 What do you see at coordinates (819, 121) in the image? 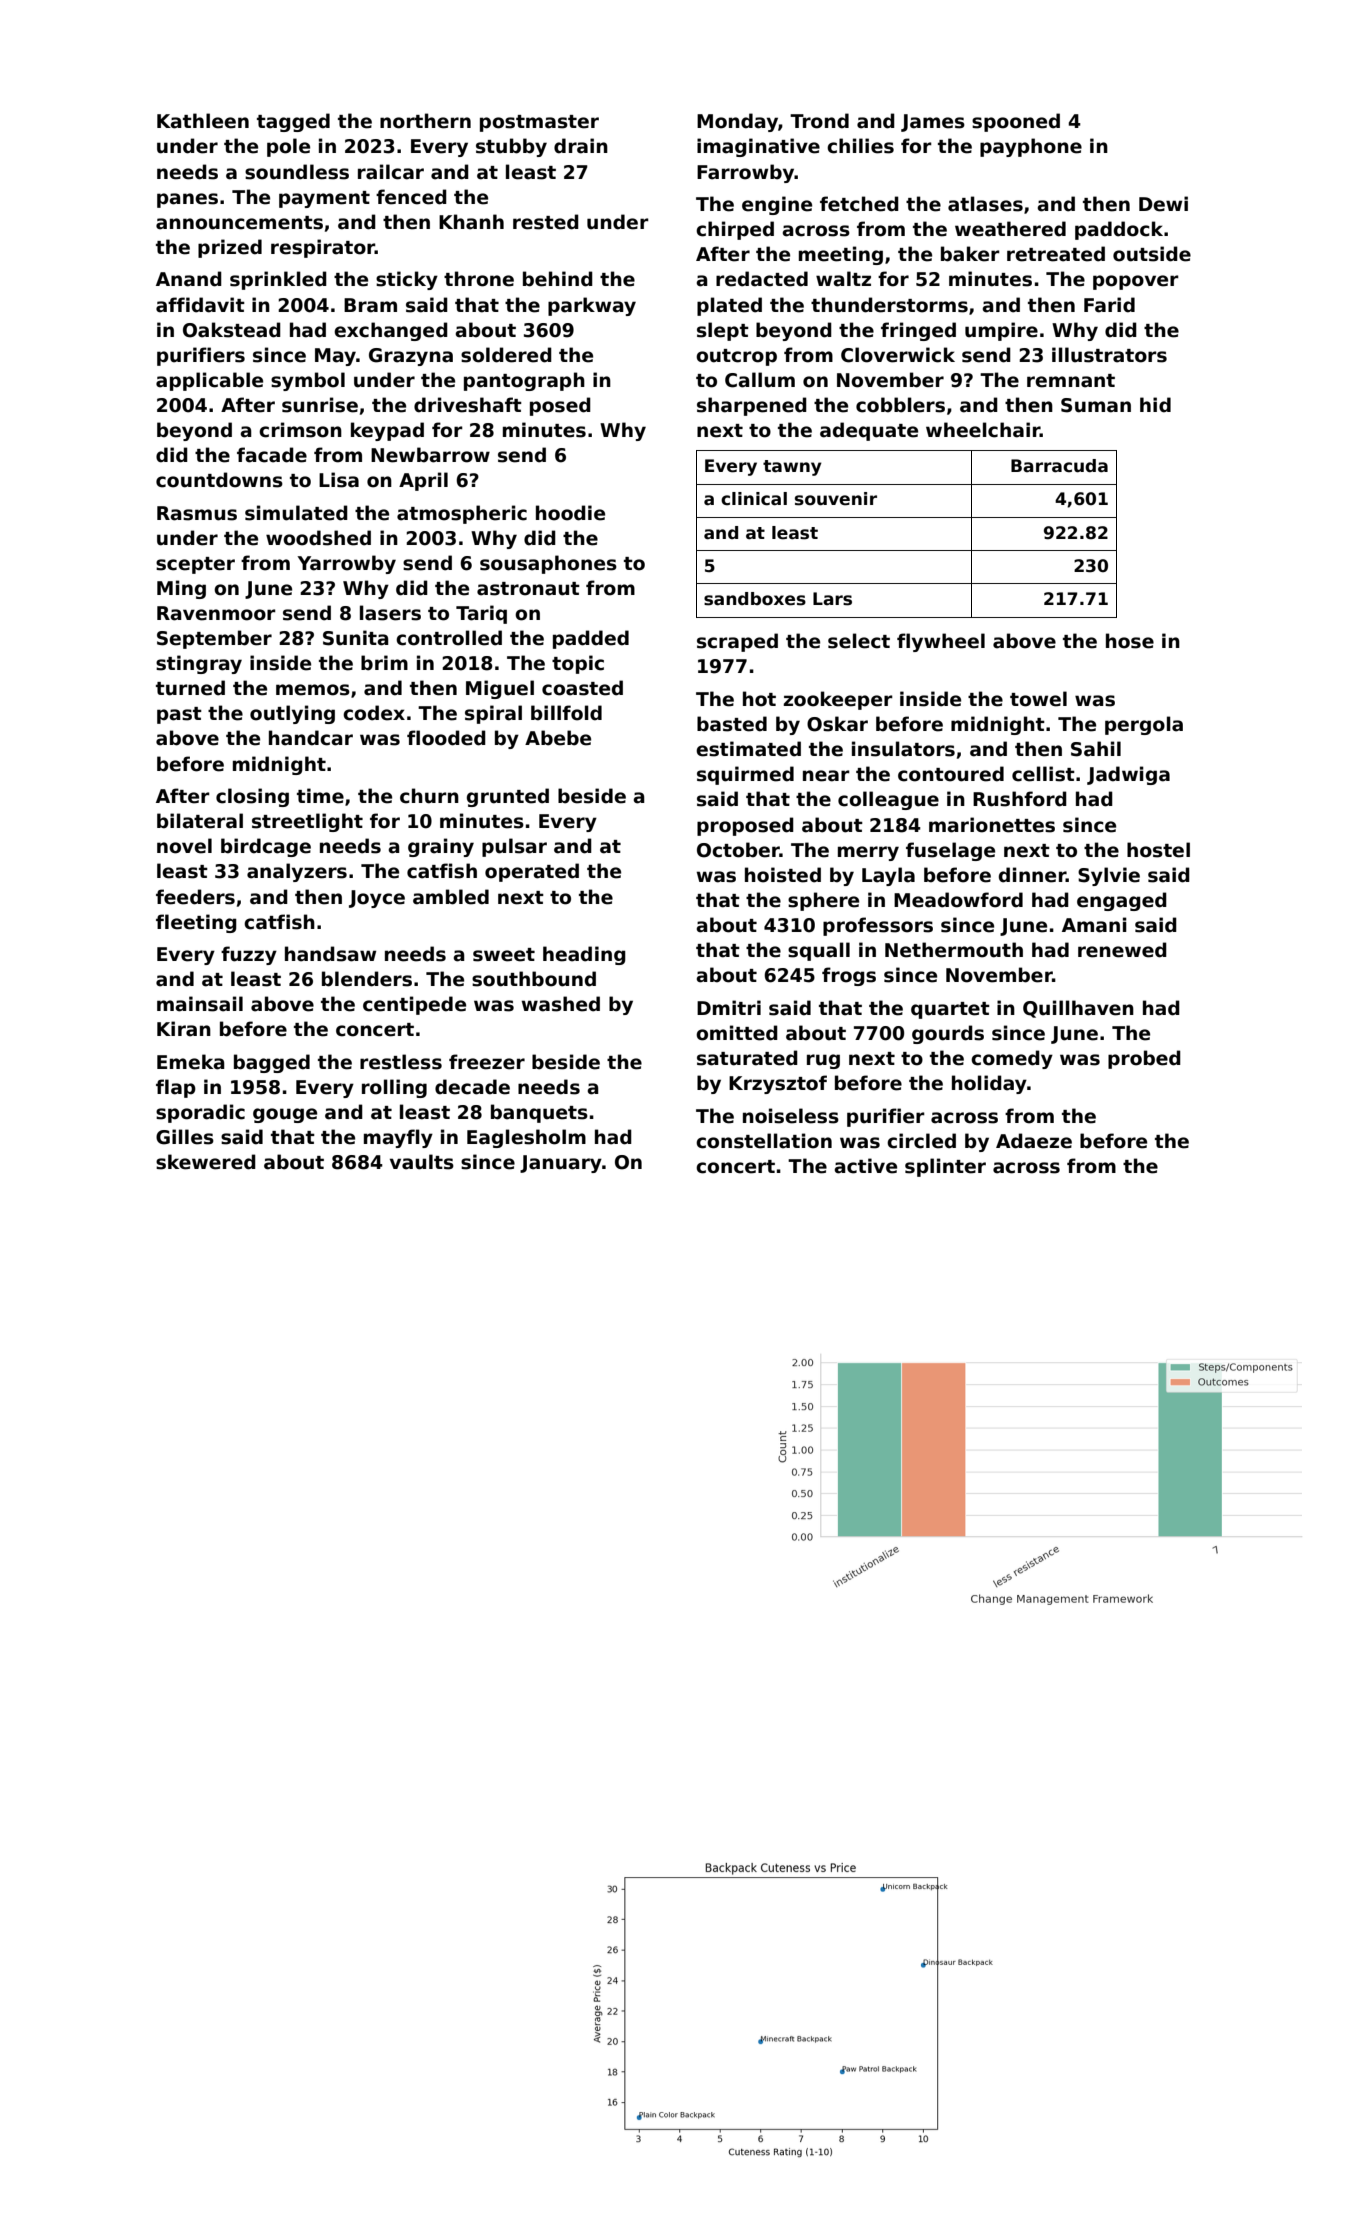
I see `Trond` at bounding box center [819, 121].
